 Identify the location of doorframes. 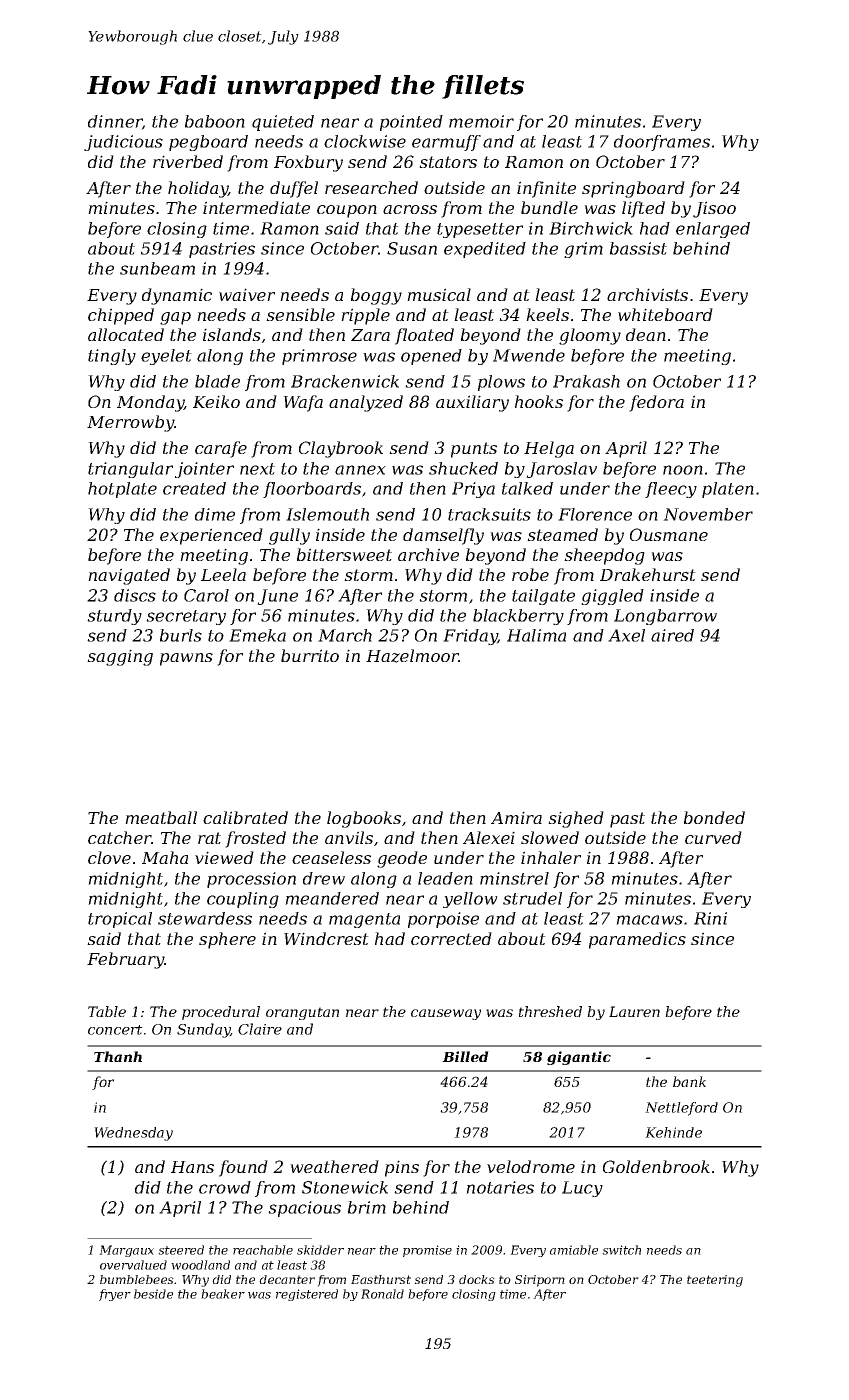
(662, 143).
